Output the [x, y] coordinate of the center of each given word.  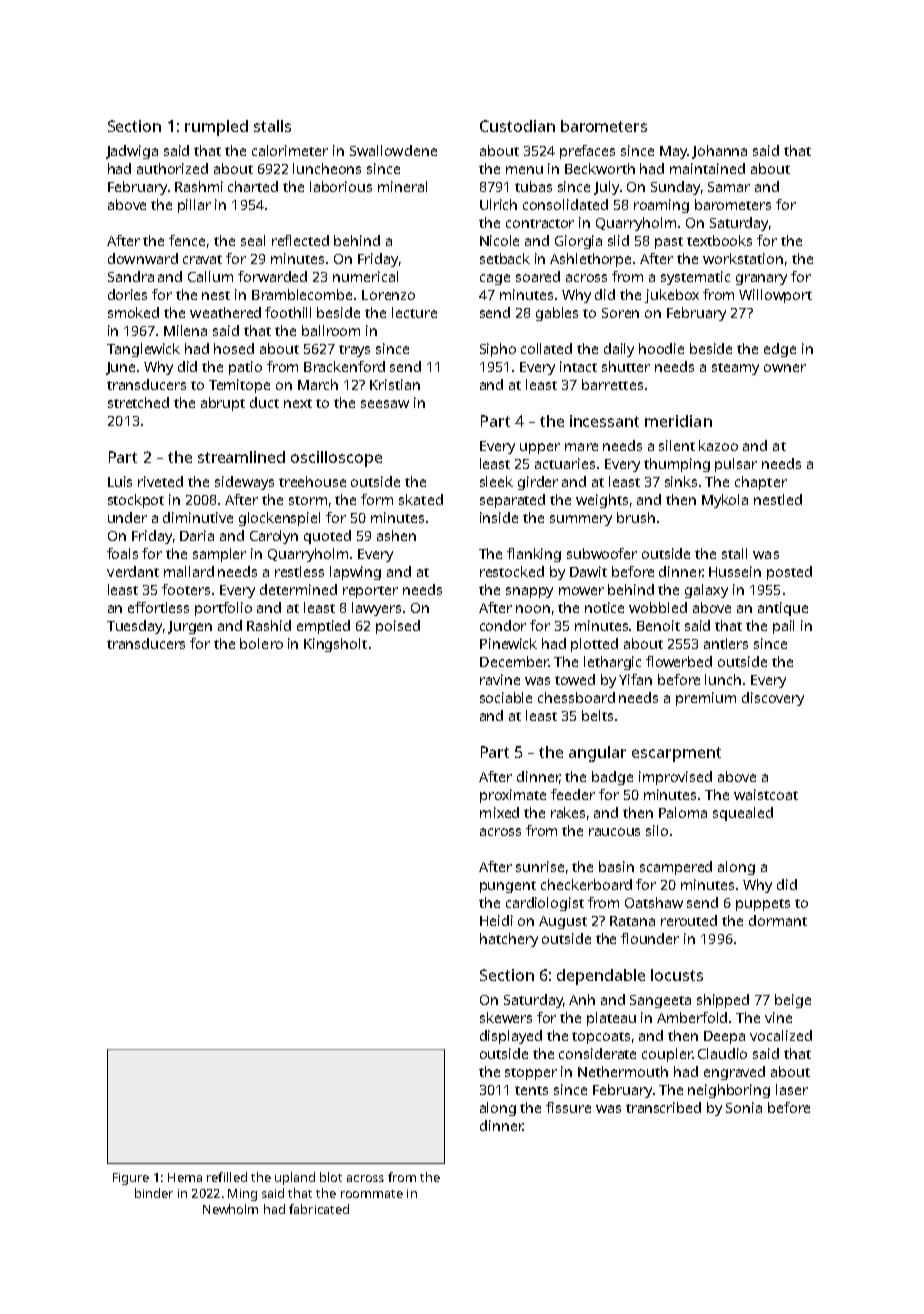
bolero [261, 643]
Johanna [719, 152]
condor [503, 625]
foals [122, 553]
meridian [678, 421]
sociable [506, 697]
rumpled [216, 128]
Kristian [395, 384]
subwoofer [602, 553]
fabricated [319, 1209]
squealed [743, 814]
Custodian [517, 126]
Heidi [496, 920]
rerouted [689, 920]
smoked [133, 312]
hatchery [509, 940]
